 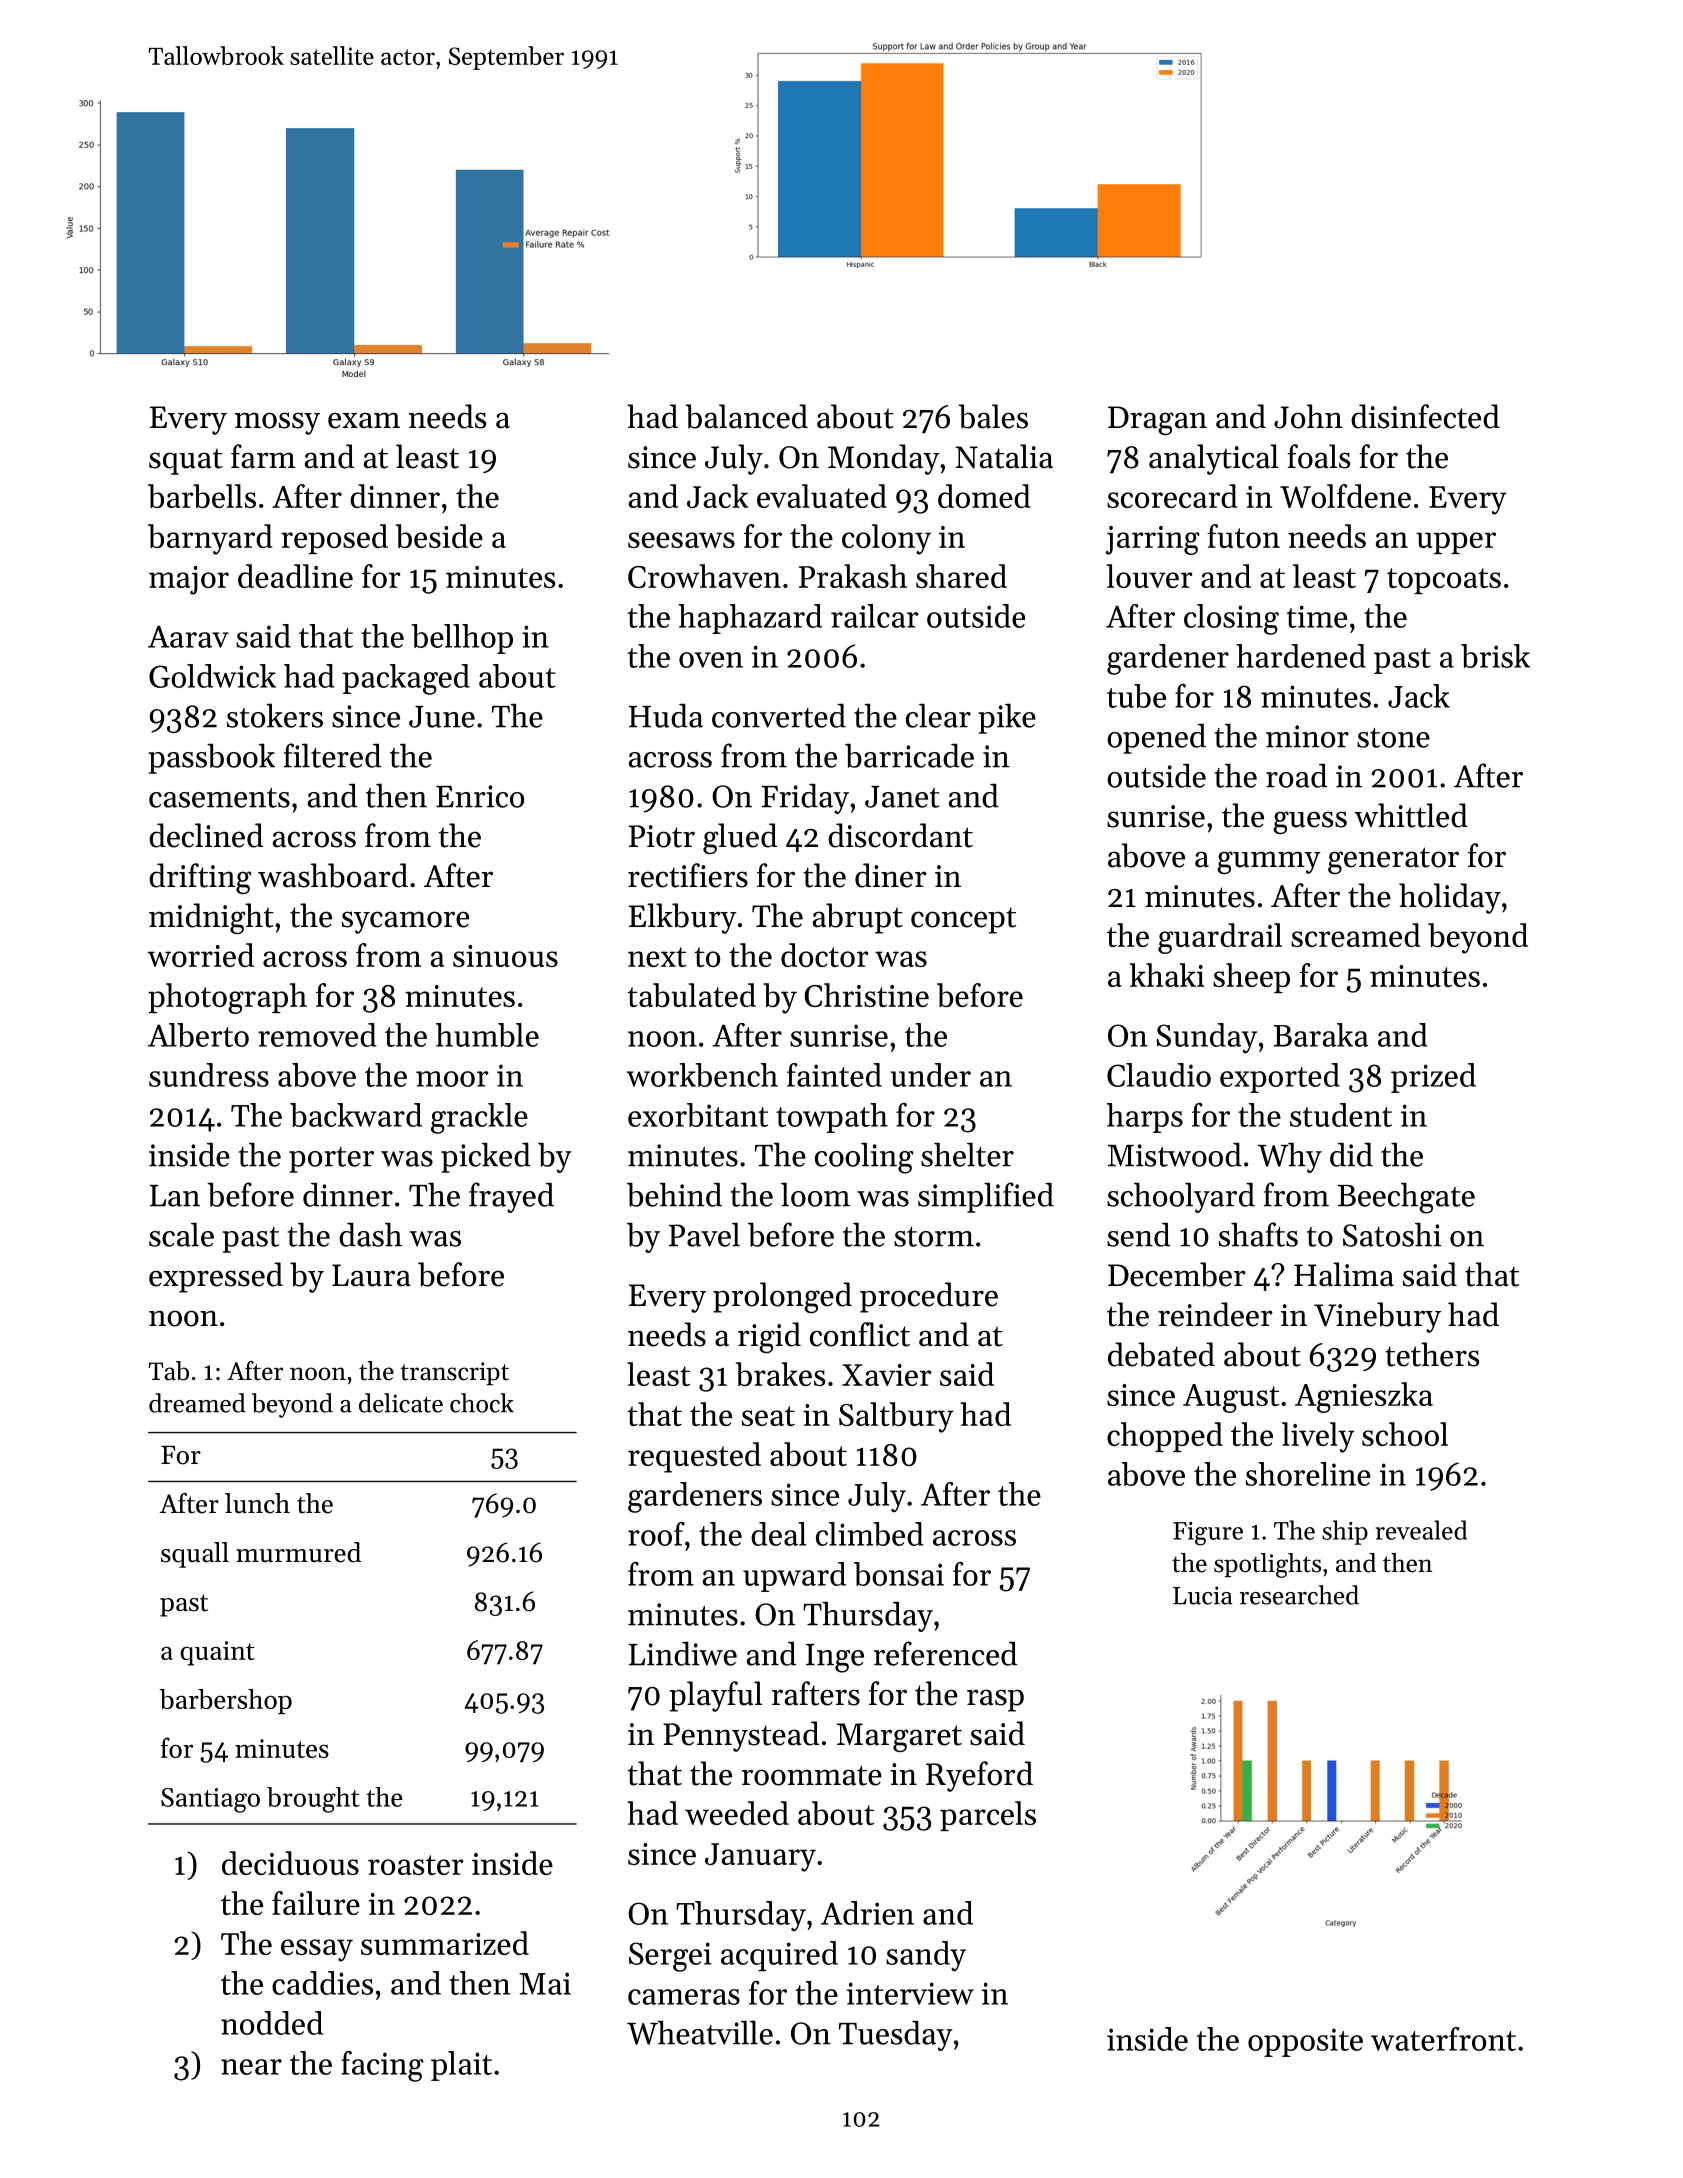 I want to click on revealed, so click(x=1421, y=1530).
